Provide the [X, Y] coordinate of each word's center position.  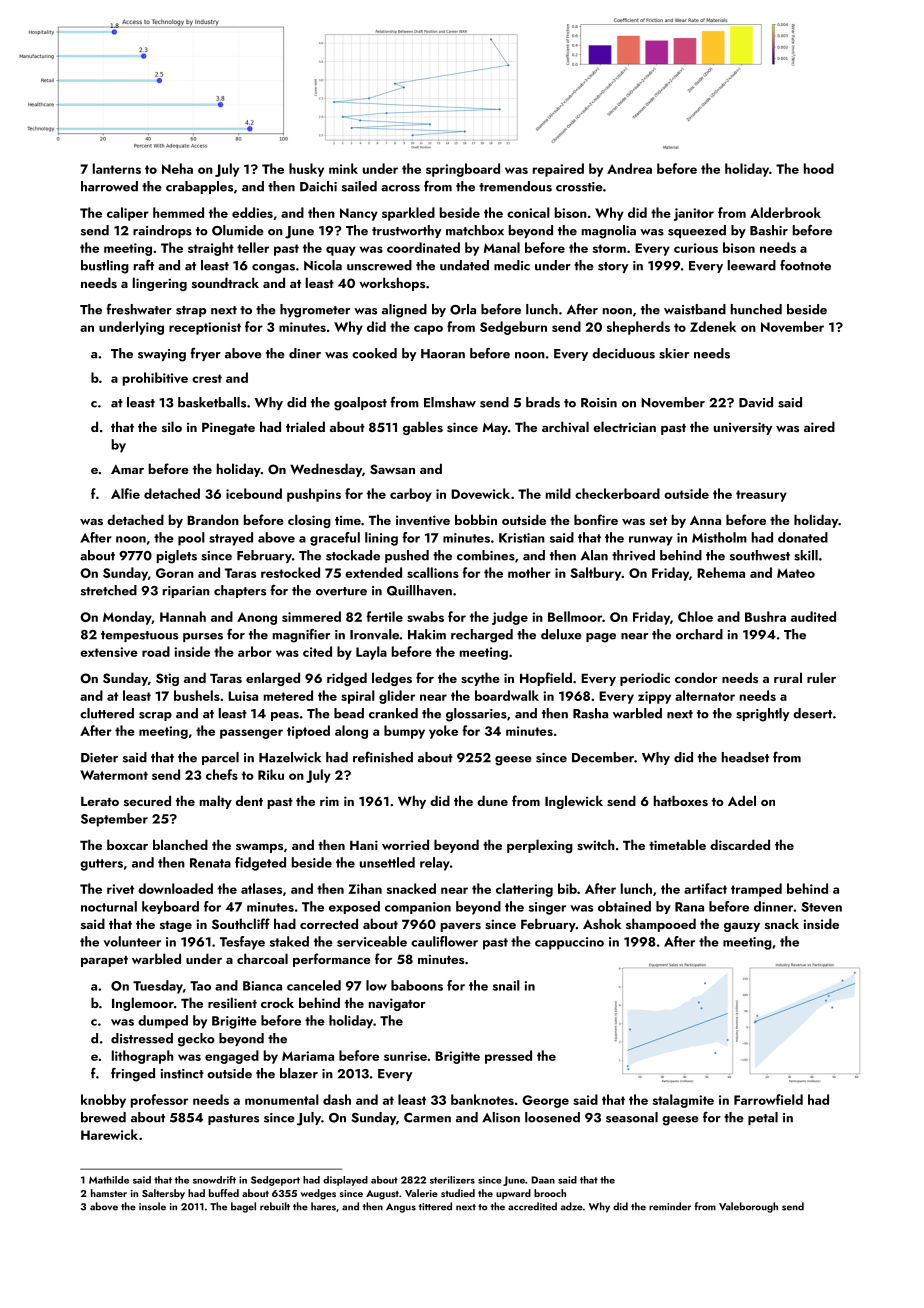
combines [486, 555]
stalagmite [683, 1101]
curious [696, 248]
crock [277, 1002]
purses [203, 637]
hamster [109, 1193]
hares [323, 1206]
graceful [335, 539]
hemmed [178, 212]
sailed [359, 186]
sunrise [405, 1056]
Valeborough [748, 1207]
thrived [633, 555]
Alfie [125, 493]
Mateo [796, 573]
